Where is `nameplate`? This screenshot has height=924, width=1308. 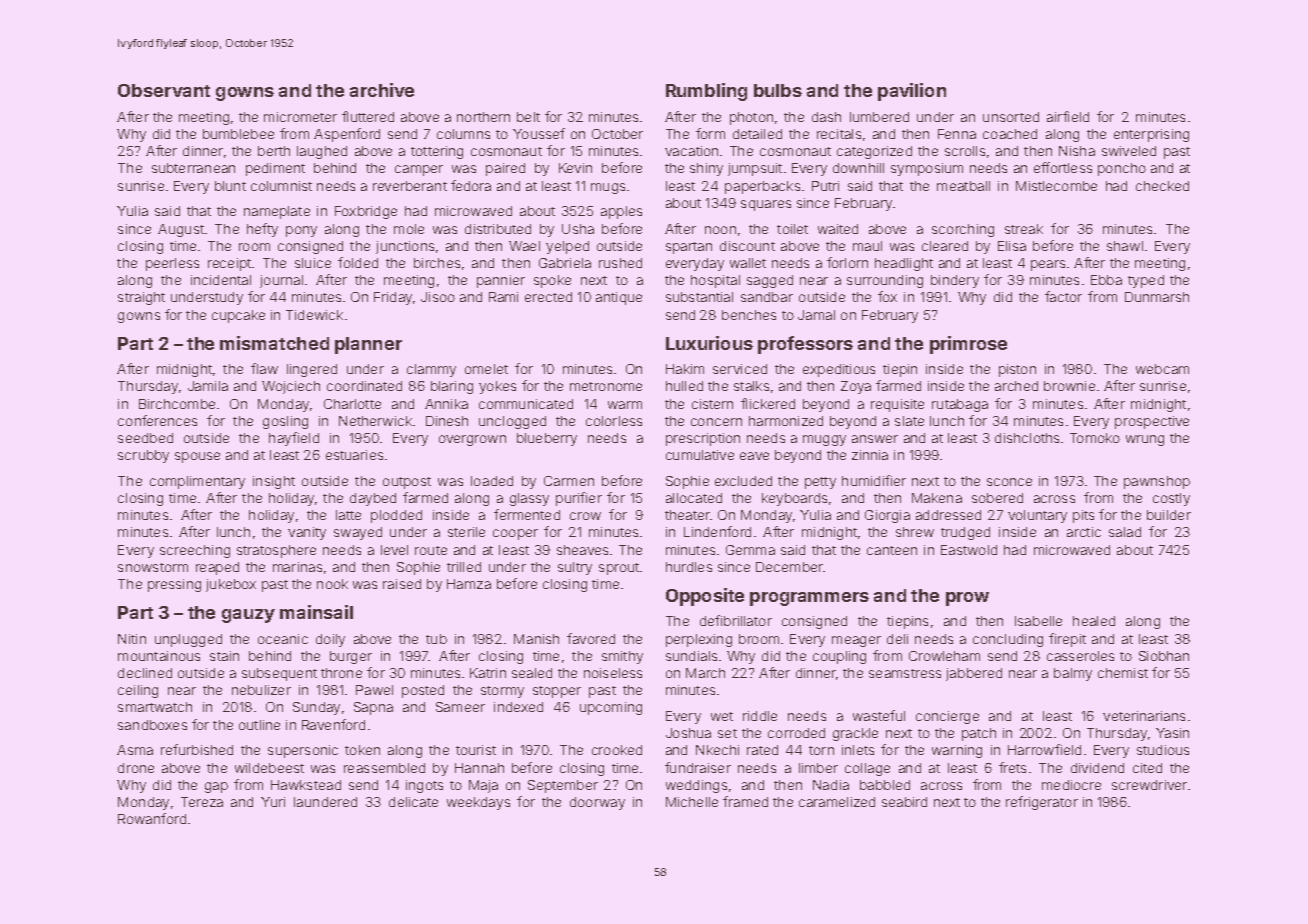
nameplate is located at coordinates (277, 212).
